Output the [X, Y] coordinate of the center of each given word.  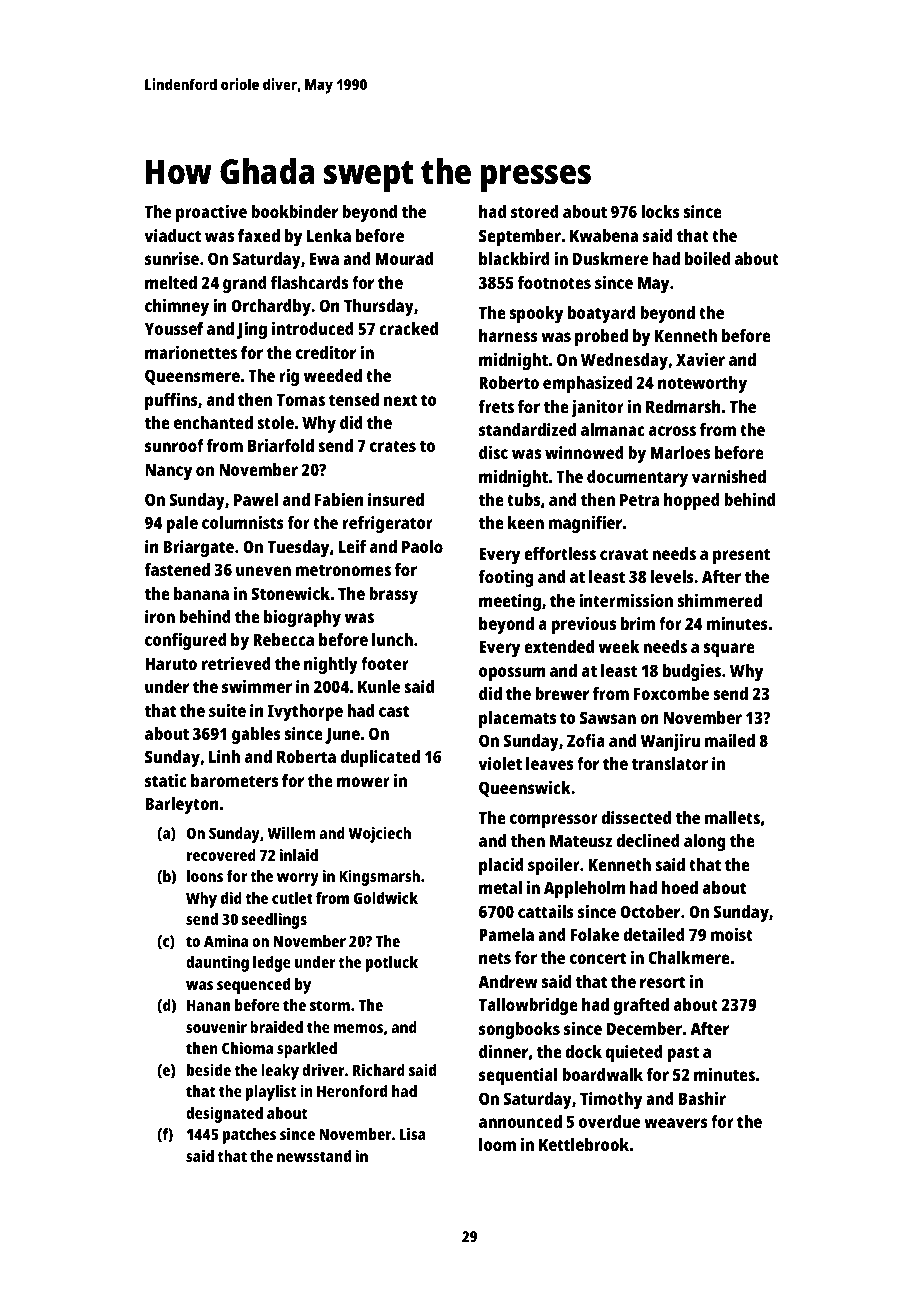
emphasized [587, 384]
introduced [313, 328]
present [741, 556]
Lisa [413, 1134]
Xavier [700, 359]
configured [186, 641]
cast [394, 711]
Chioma [247, 1048]
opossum [512, 674]
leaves [549, 763]
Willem [291, 833]
